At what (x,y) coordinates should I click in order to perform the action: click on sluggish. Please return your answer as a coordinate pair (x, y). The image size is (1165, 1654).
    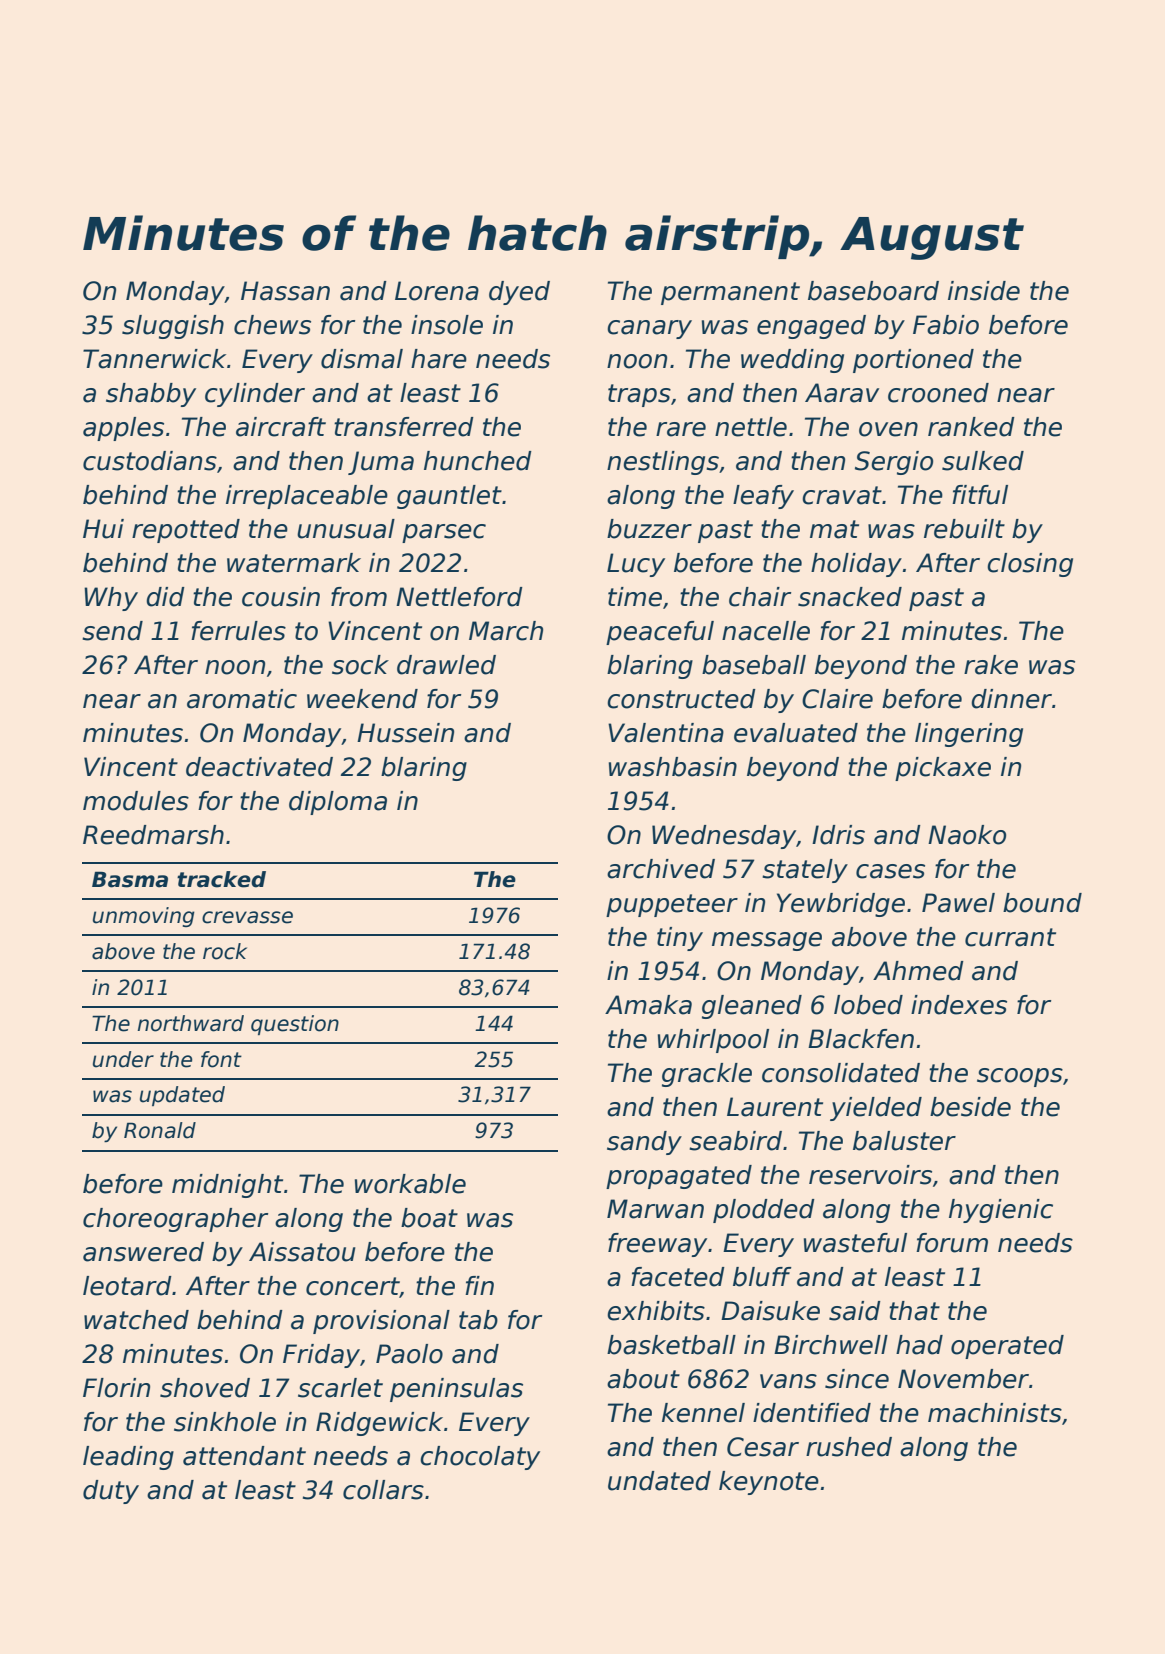
    Looking at the image, I should click on (173, 327).
